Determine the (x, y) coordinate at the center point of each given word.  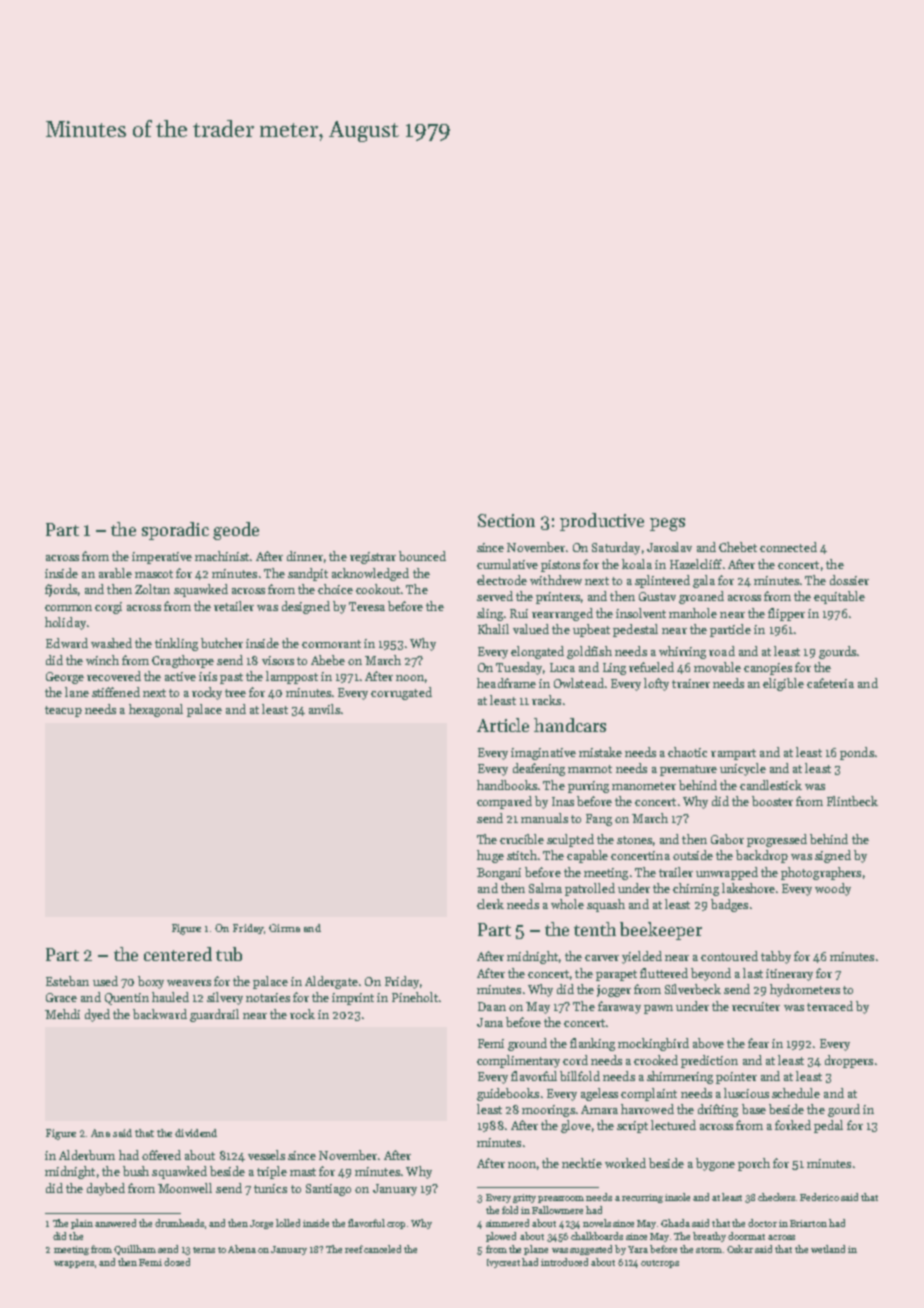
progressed (777, 840)
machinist (222, 556)
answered (115, 1223)
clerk (490, 904)
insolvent (641, 613)
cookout (378, 589)
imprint (353, 999)
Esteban (67, 981)
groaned (701, 597)
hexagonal (156, 710)
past (231, 678)
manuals (544, 818)
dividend (196, 1133)
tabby (776, 957)
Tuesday (519, 668)
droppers (849, 1061)
